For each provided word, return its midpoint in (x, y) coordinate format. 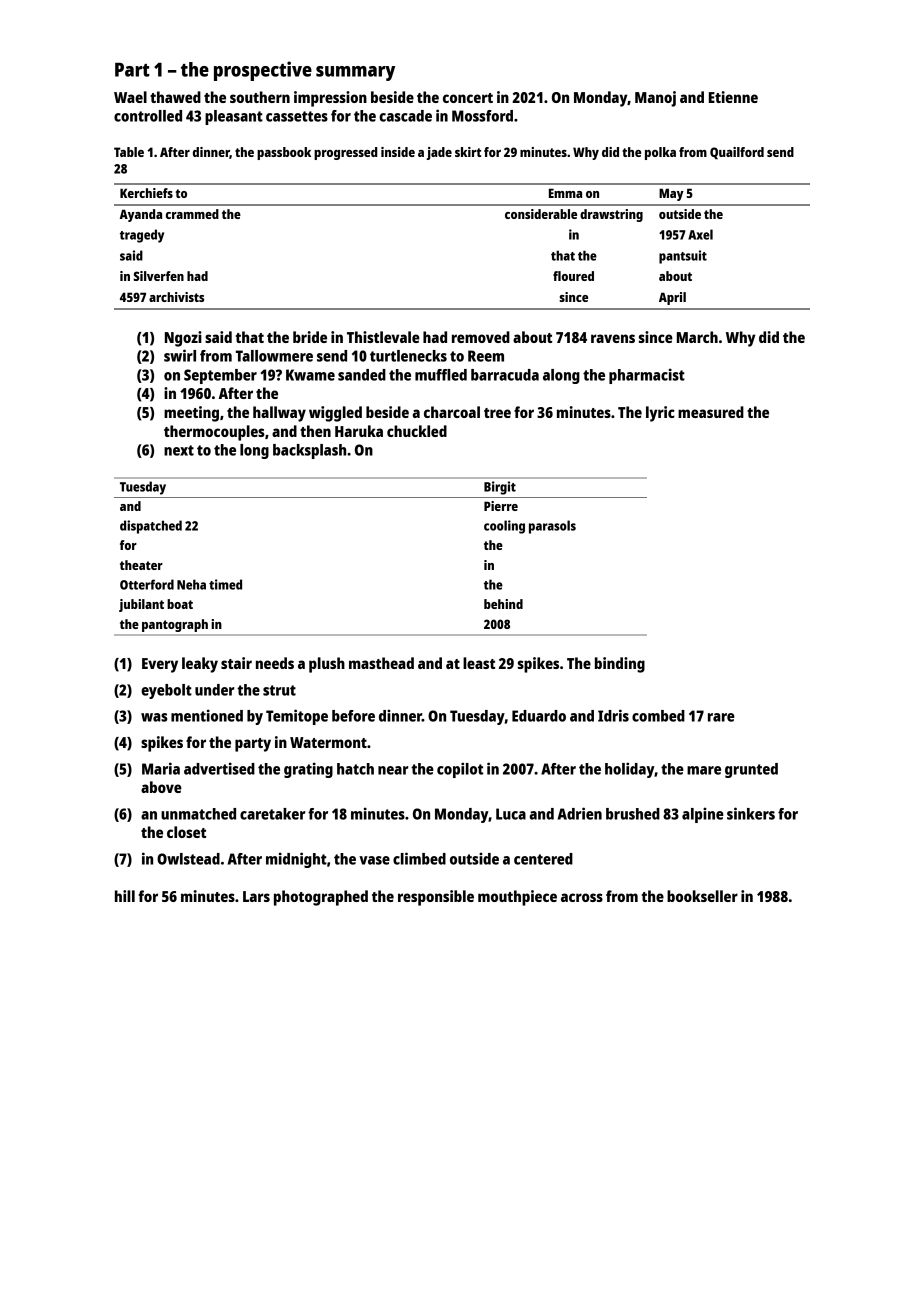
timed (225, 584)
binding (620, 665)
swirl (180, 355)
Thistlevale (383, 337)
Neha (191, 584)
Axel (700, 234)
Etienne (733, 97)
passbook (284, 153)
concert (468, 98)
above (161, 787)
